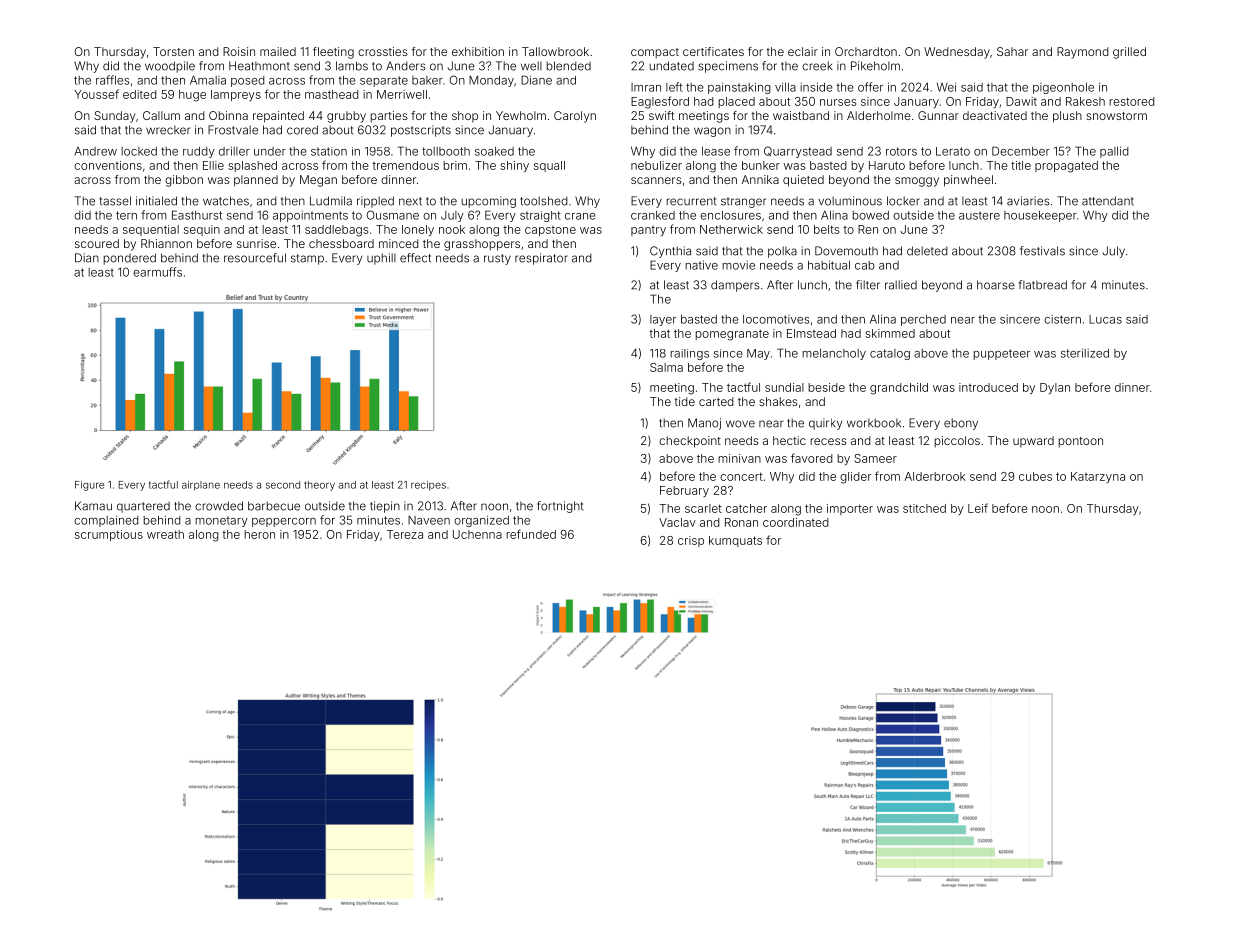 Image resolution: width=1233 pixels, height=952 pixels. I want to click on deleted, so click(927, 251).
